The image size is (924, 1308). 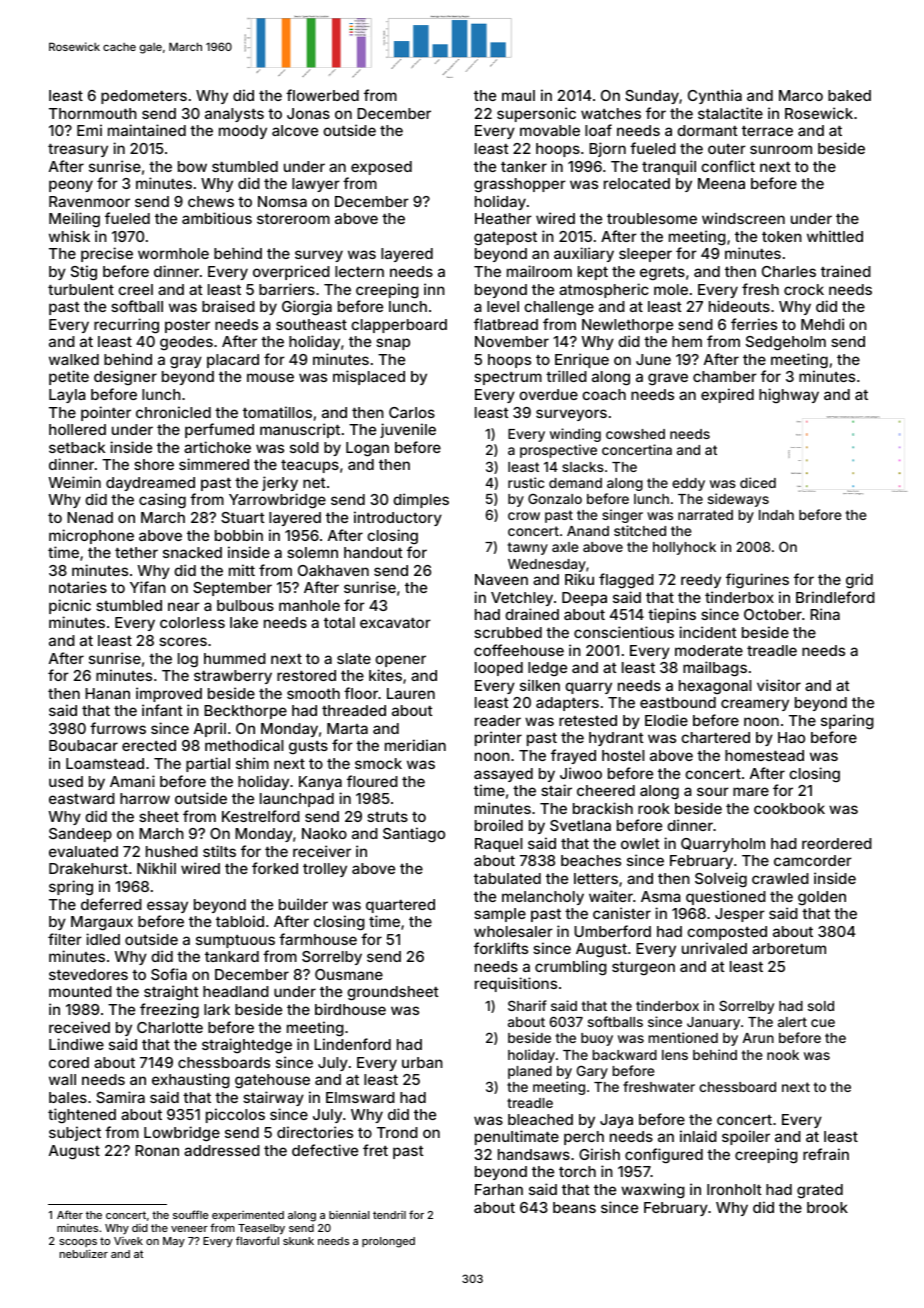 What do you see at coordinates (219, 430) in the page?
I see `perfumed` at bounding box center [219, 430].
